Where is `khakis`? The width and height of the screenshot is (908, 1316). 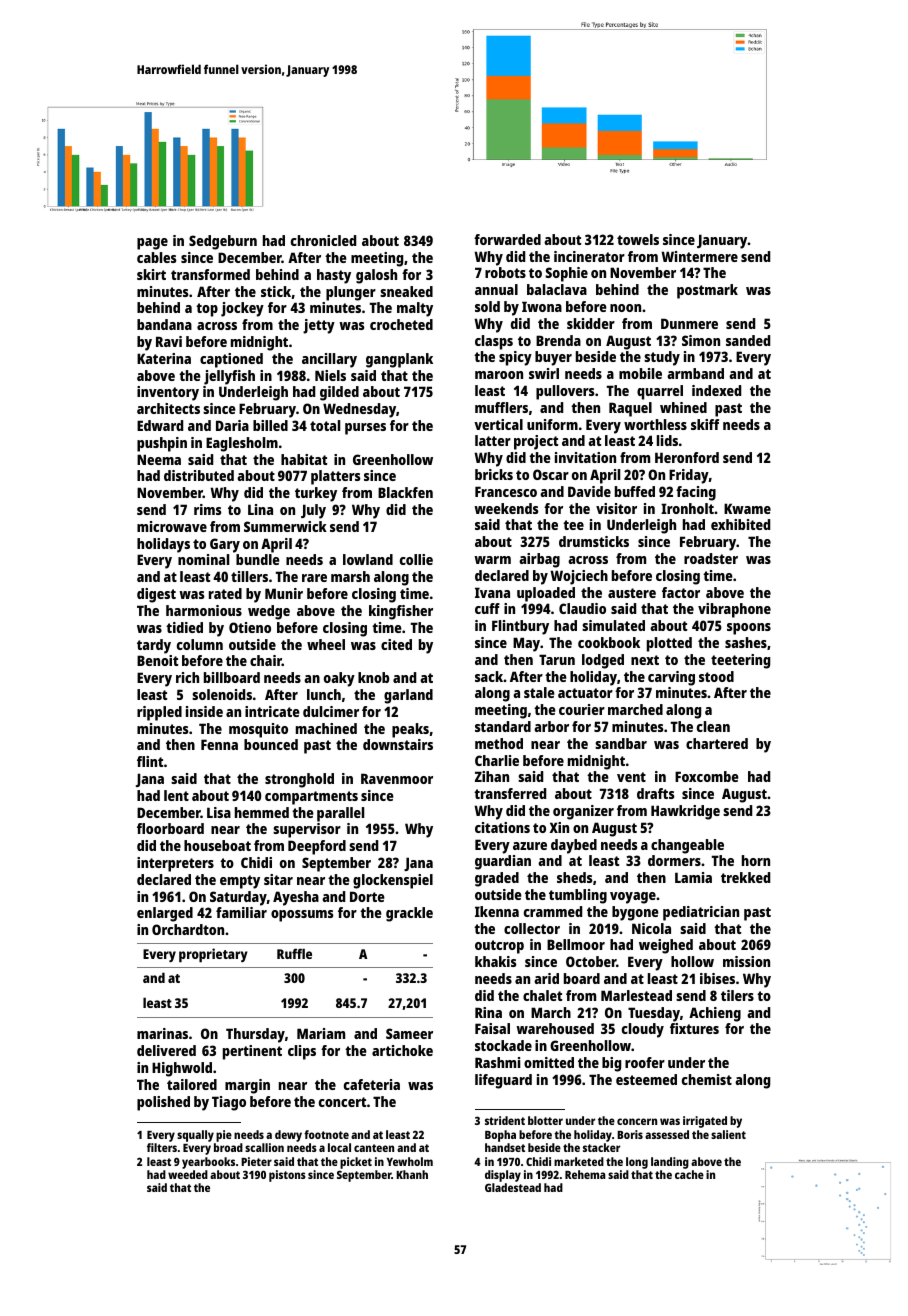
khakis is located at coordinates (496, 961).
